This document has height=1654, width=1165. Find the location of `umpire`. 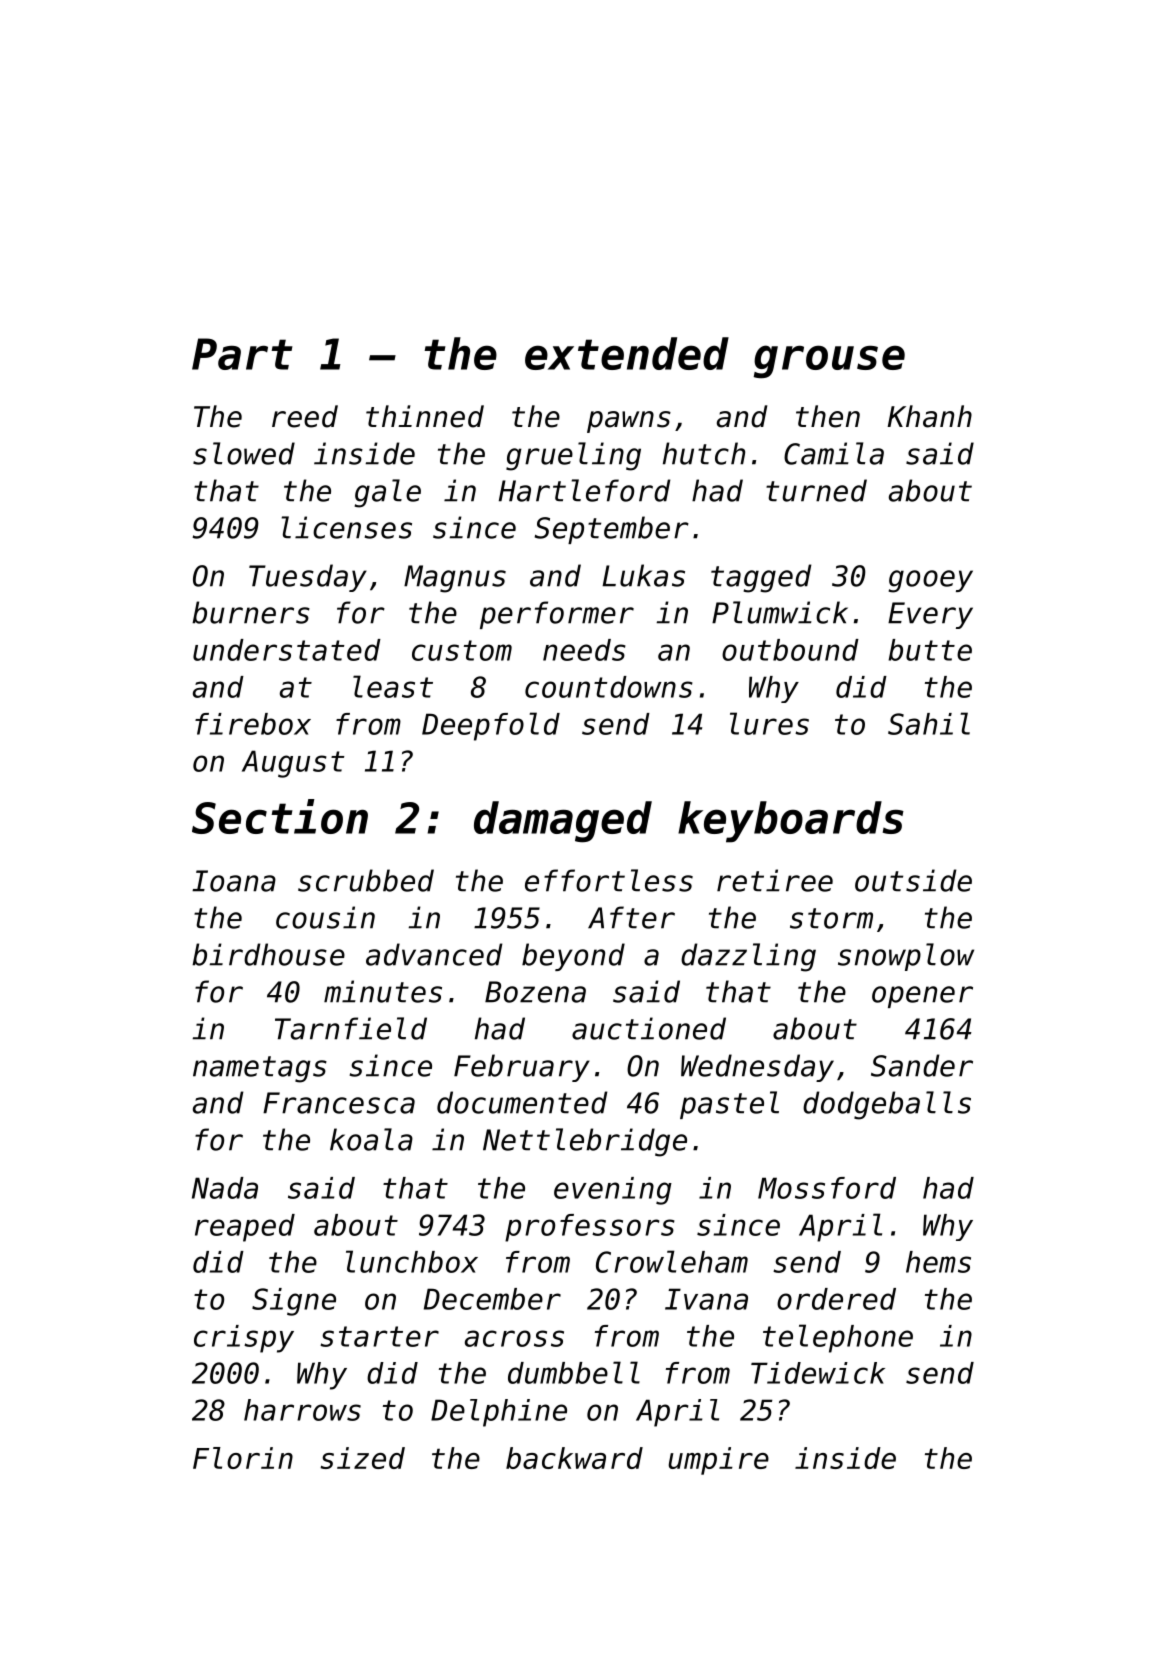

umpire is located at coordinates (719, 1461).
